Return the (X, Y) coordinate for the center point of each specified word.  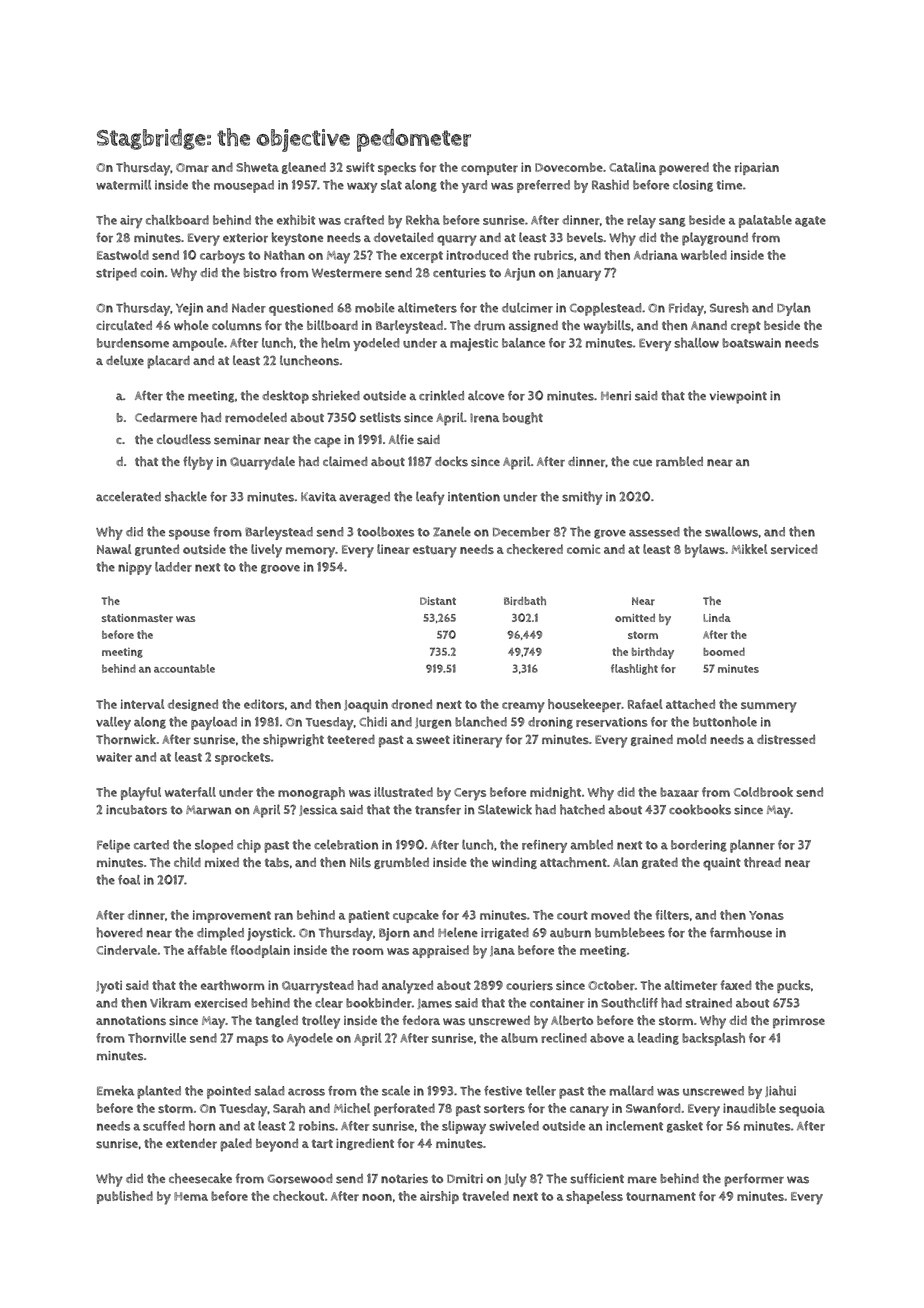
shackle (186, 496)
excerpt (421, 257)
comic (583, 549)
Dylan (794, 309)
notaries (404, 1179)
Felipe (113, 846)
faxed (736, 985)
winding (514, 863)
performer (754, 1180)
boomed (724, 651)
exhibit (296, 220)
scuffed (164, 1126)
